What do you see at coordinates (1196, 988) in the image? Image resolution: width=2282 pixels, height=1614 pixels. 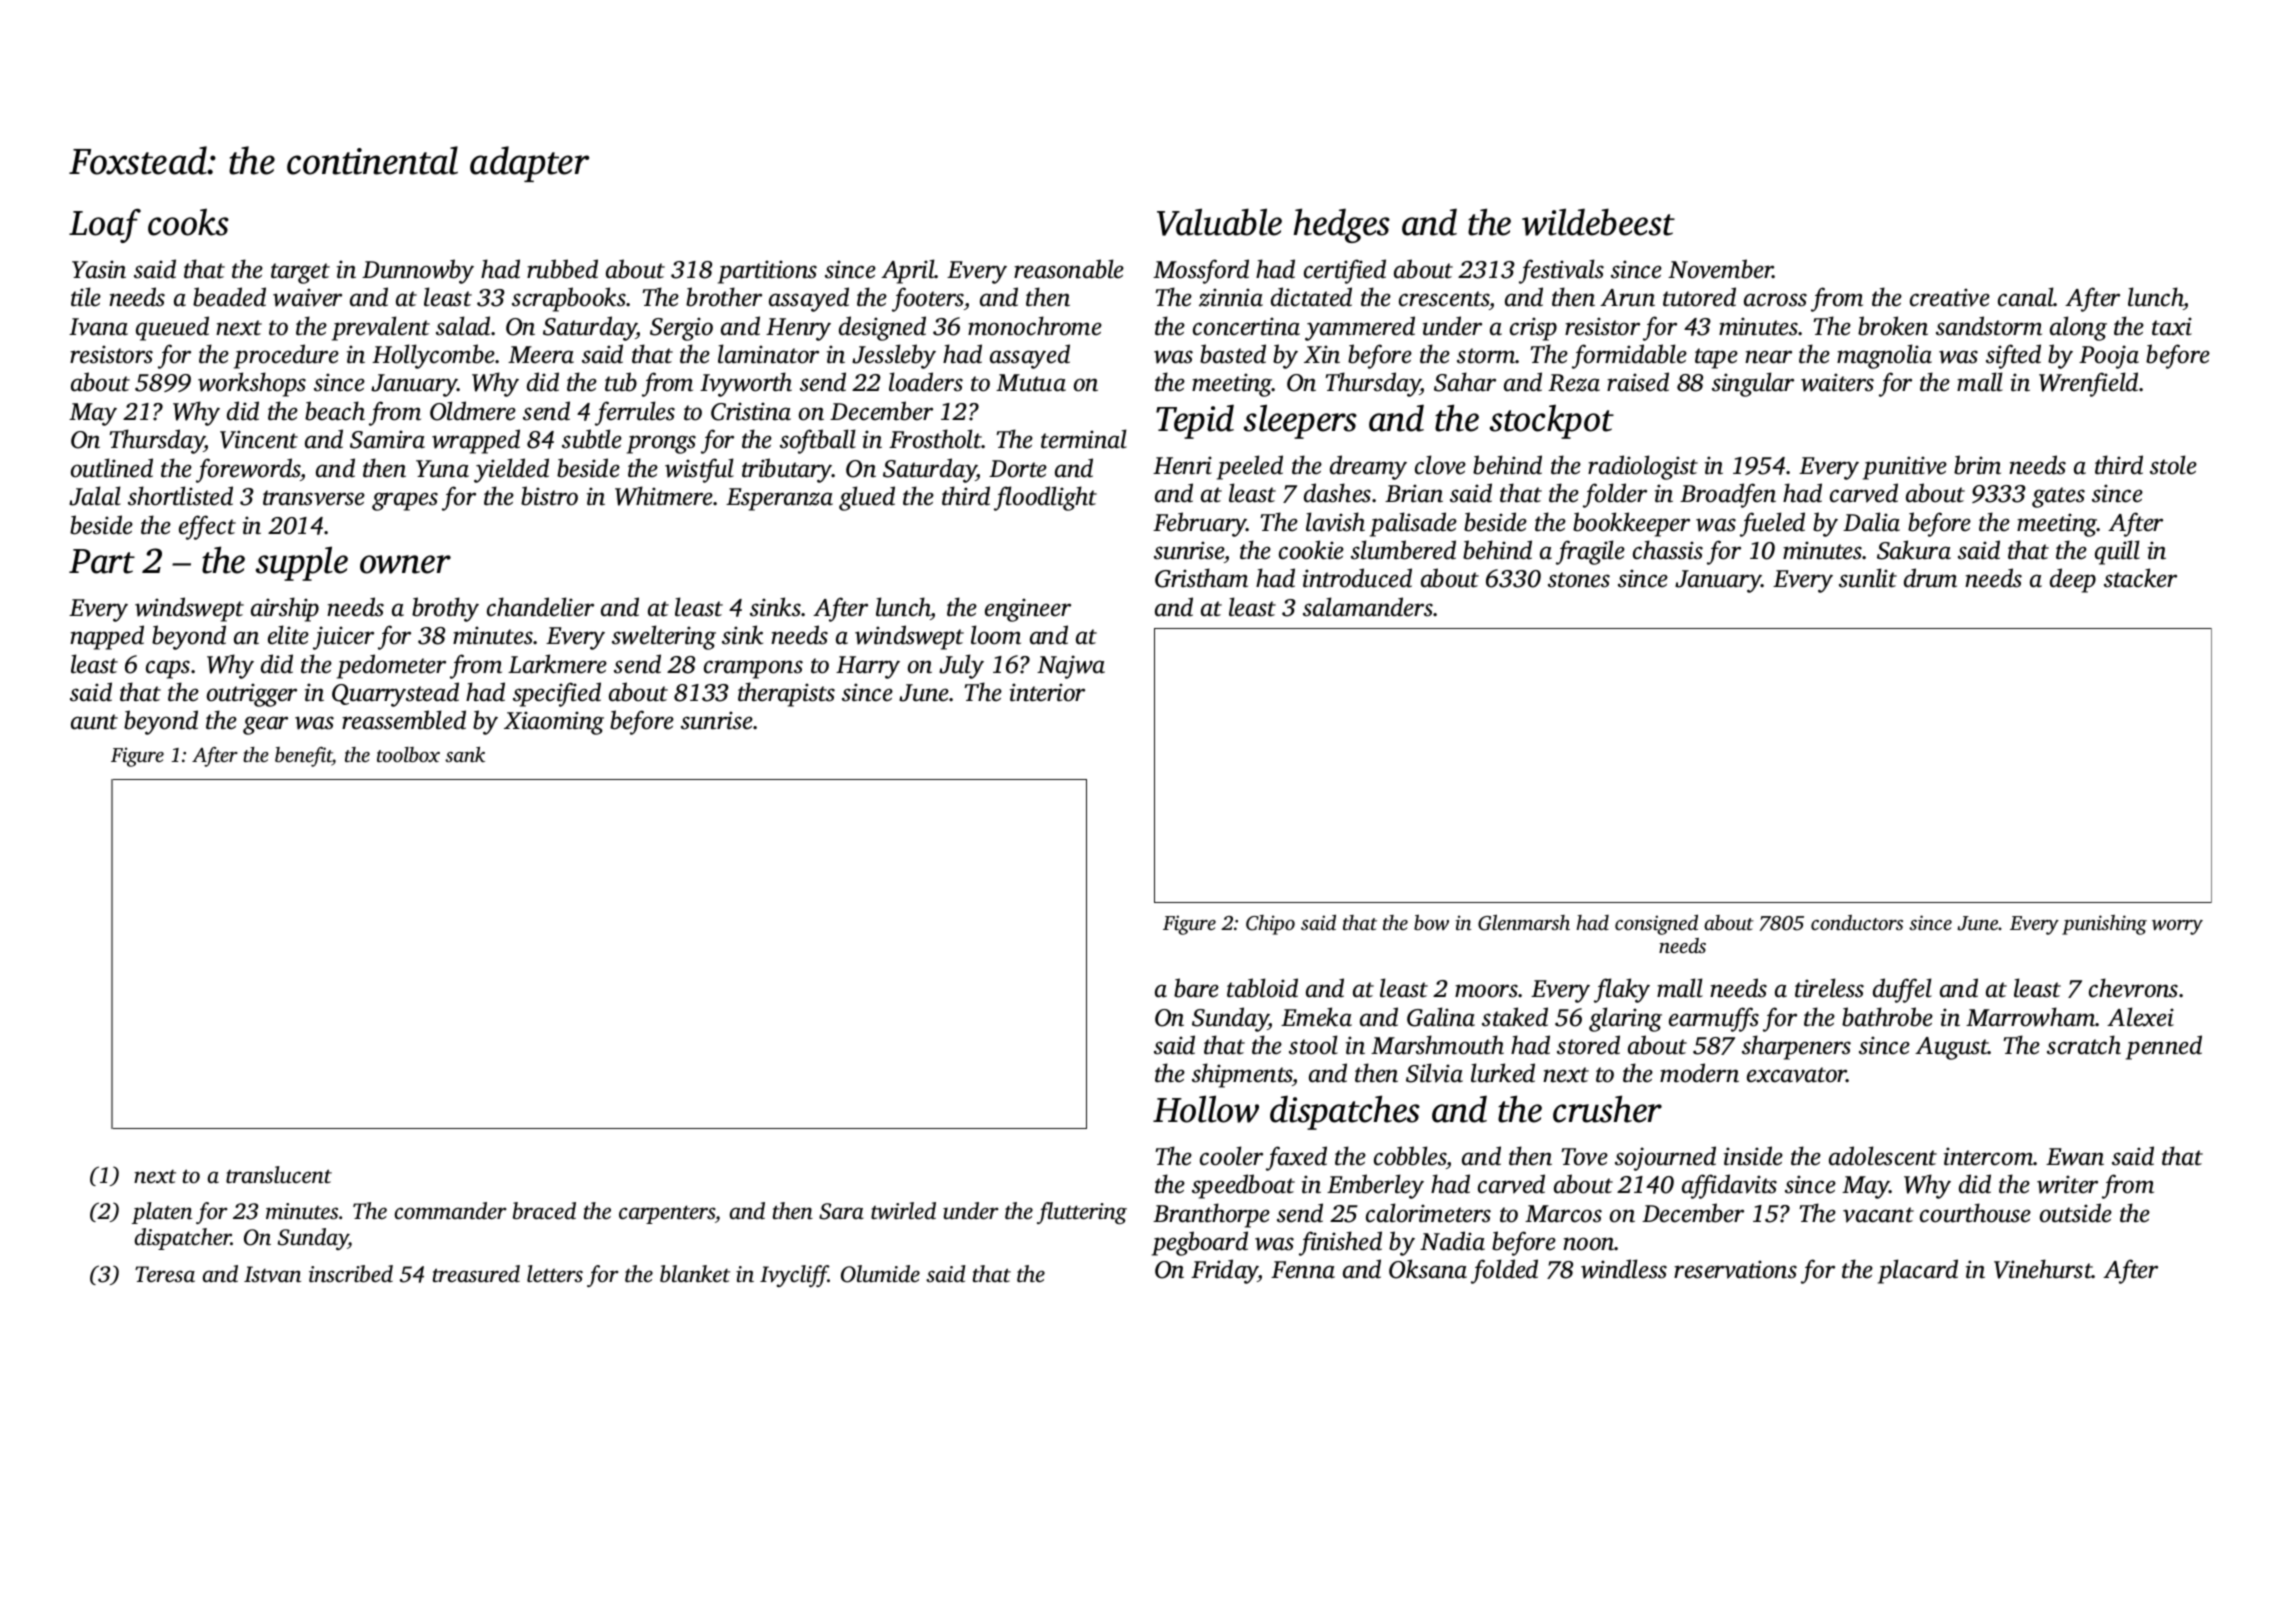 I see `bare` at bounding box center [1196, 988].
